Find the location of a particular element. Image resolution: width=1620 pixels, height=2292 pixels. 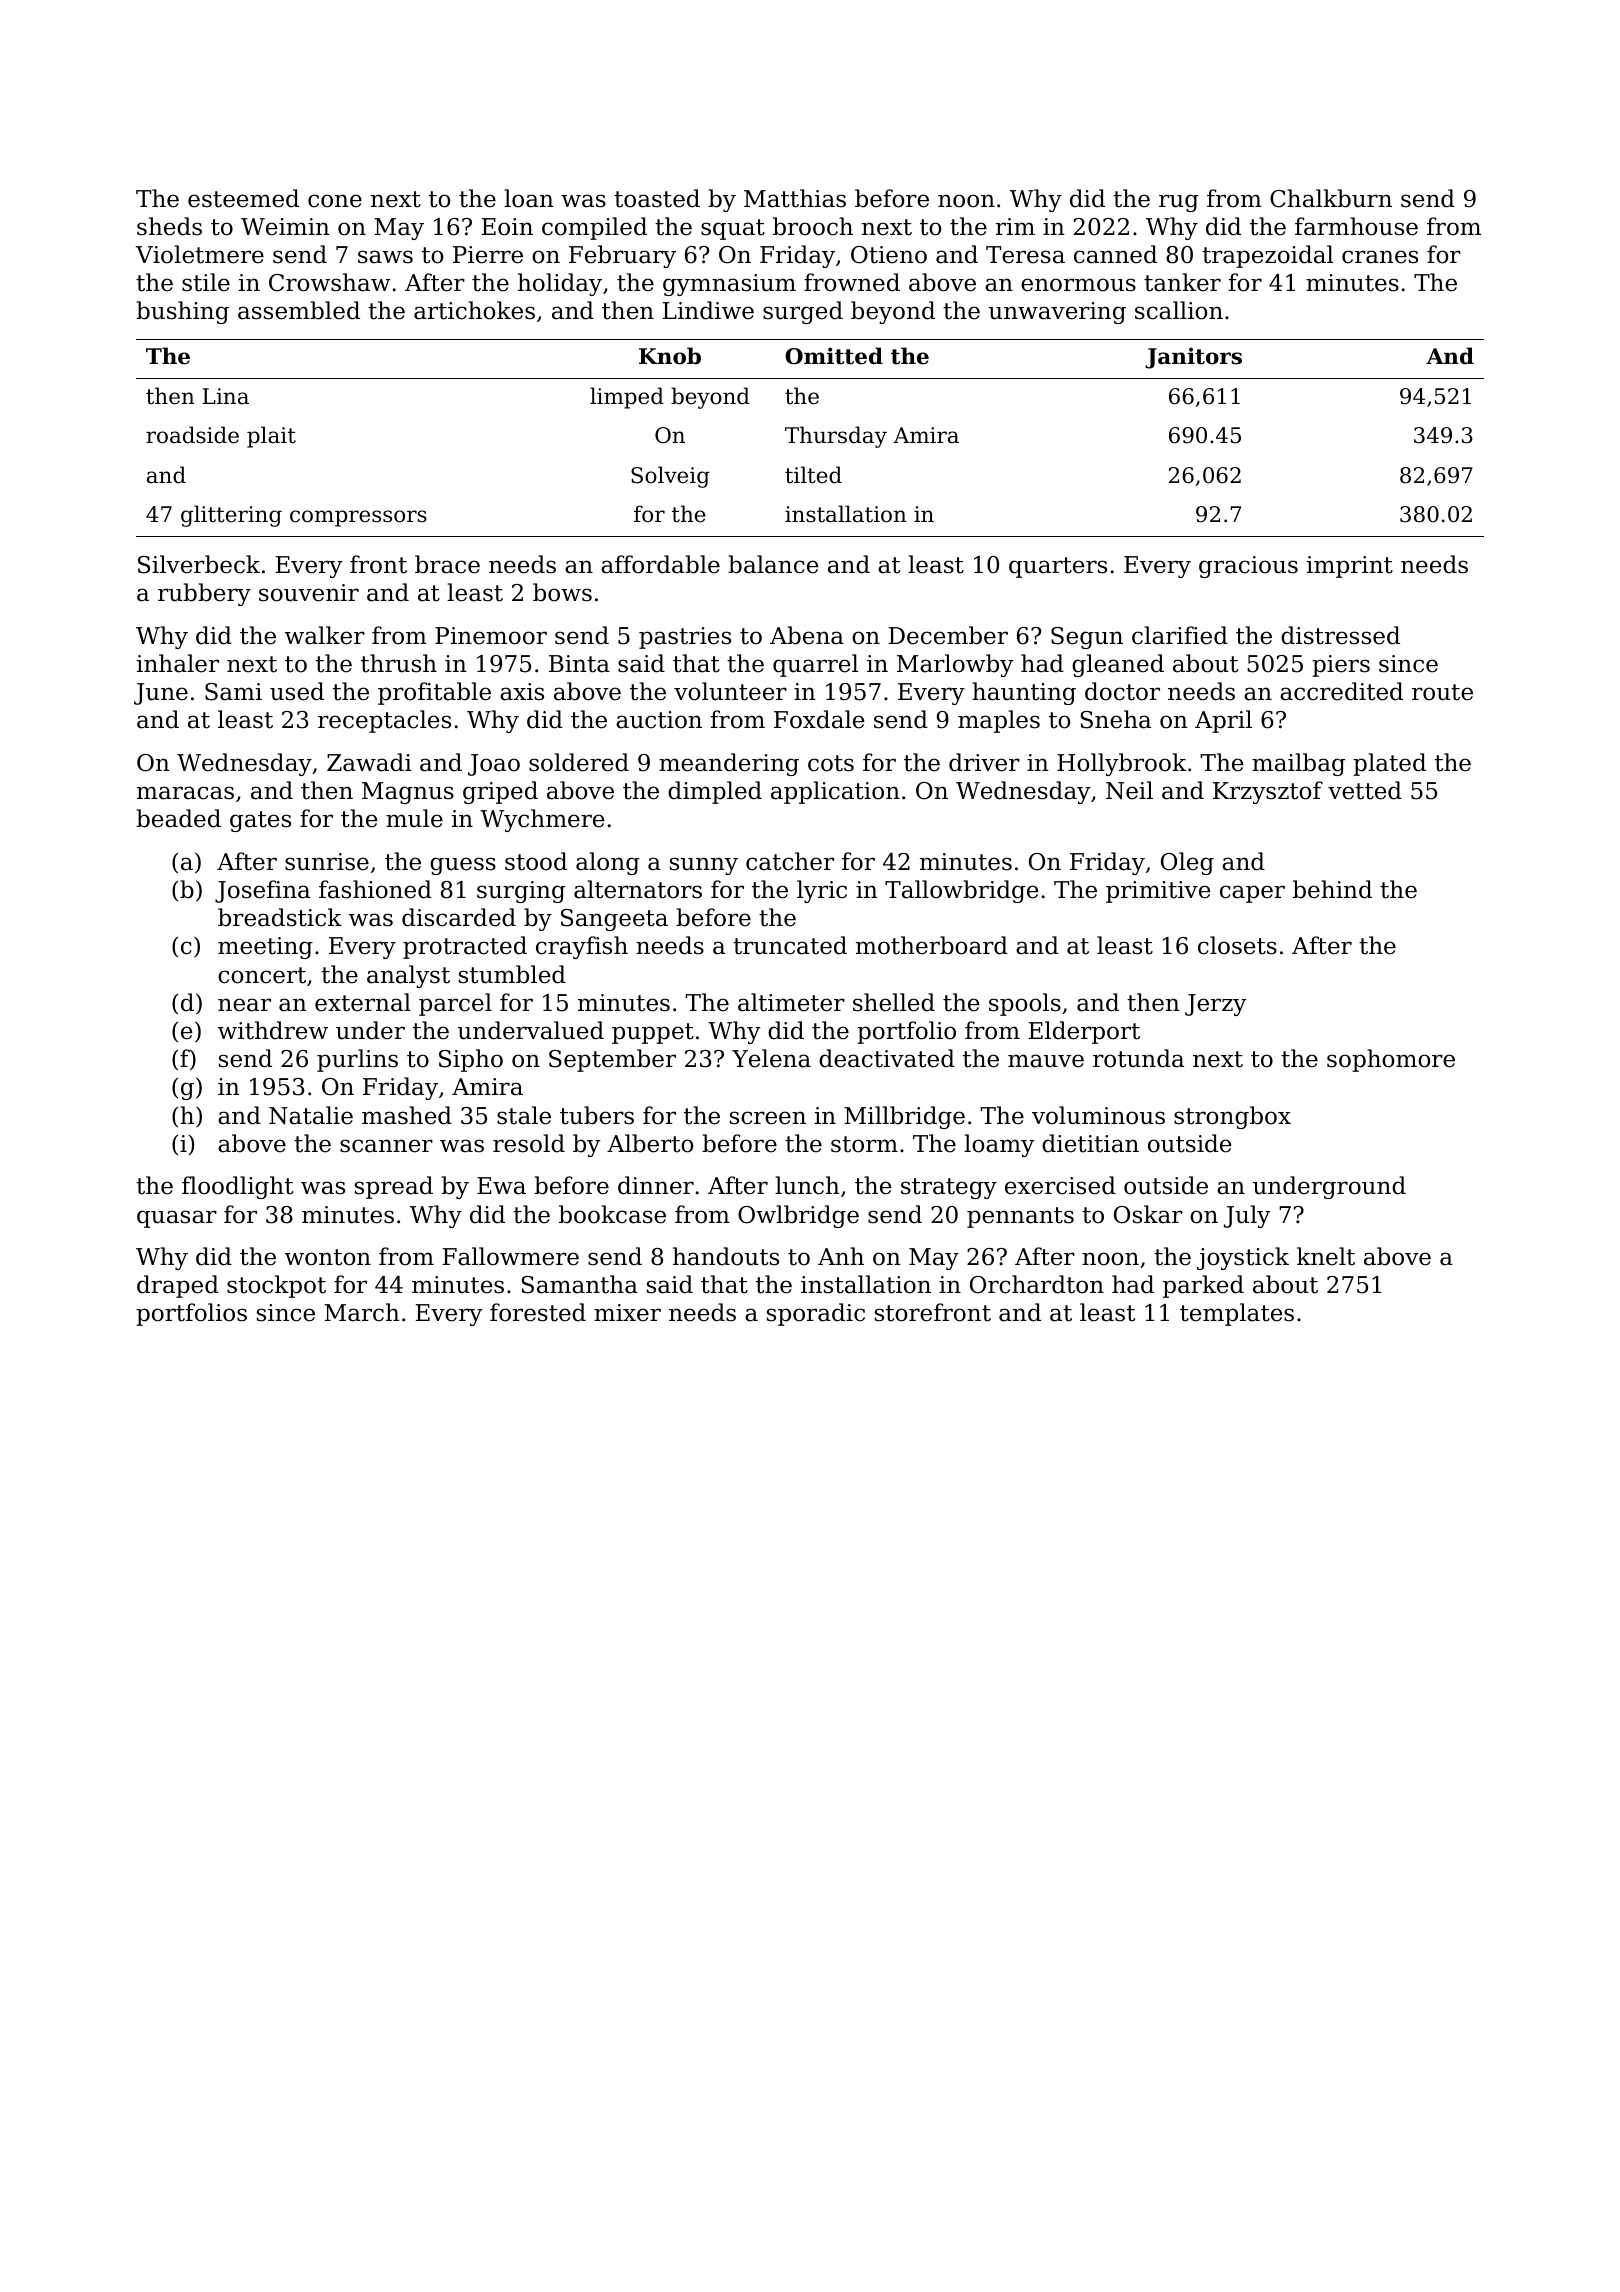

Chalkburn is located at coordinates (1331, 198).
